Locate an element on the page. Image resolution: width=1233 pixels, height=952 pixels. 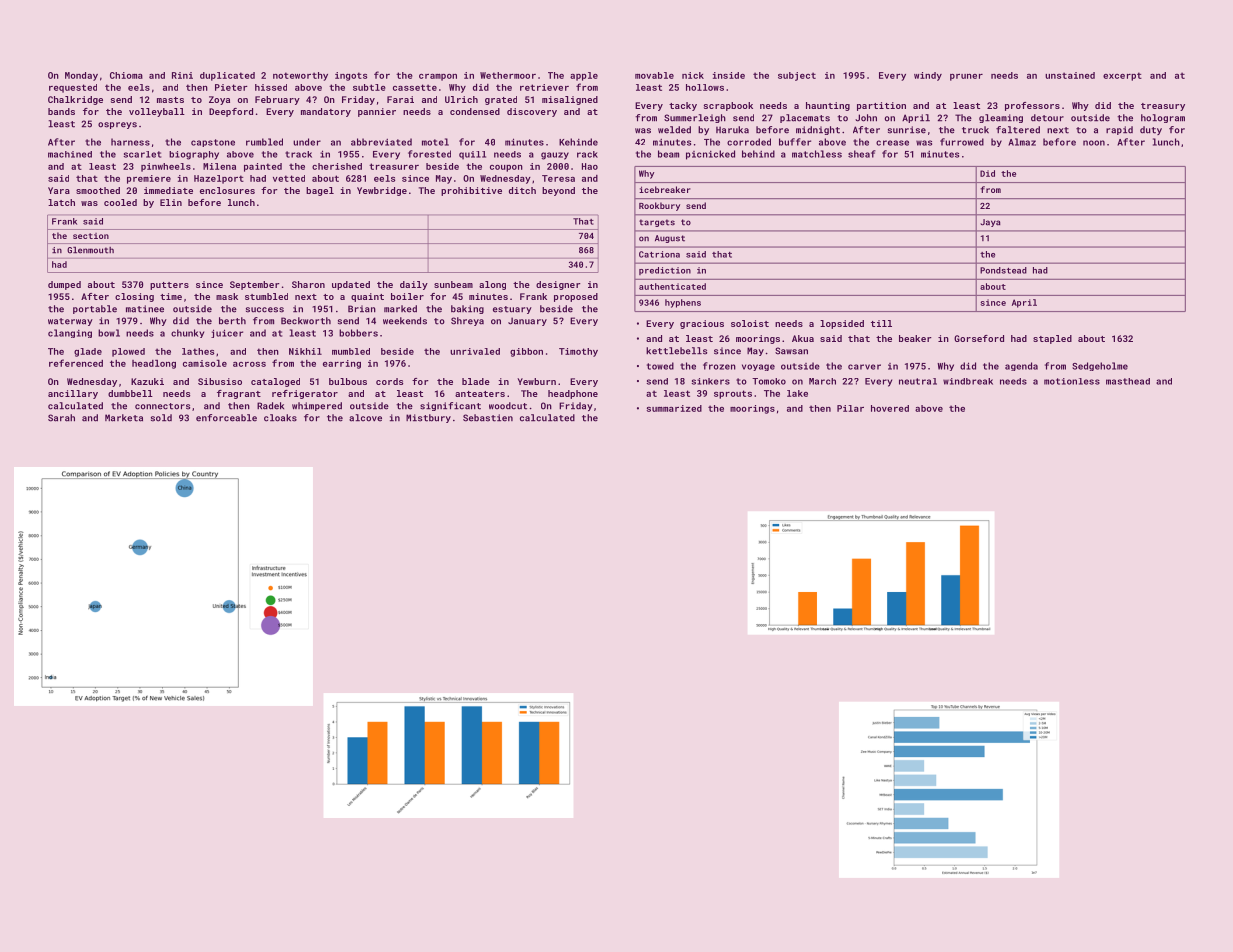
noon is located at coordinates (1094, 143).
